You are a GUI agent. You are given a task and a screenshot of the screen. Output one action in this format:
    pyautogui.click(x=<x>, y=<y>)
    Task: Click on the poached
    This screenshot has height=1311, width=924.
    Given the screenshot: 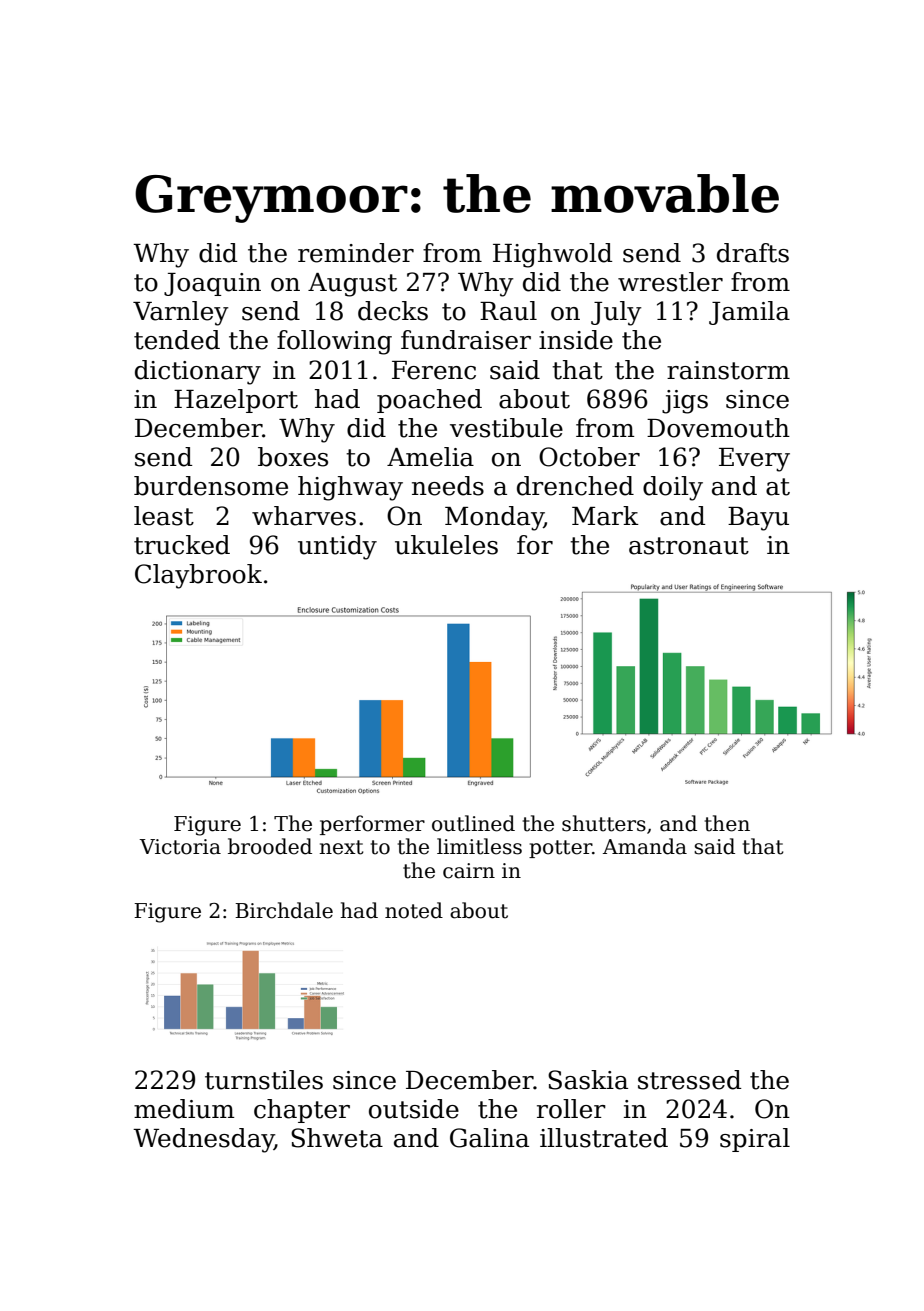 What is the action you would take?
    pyautogui.click(x=429, y=401)
